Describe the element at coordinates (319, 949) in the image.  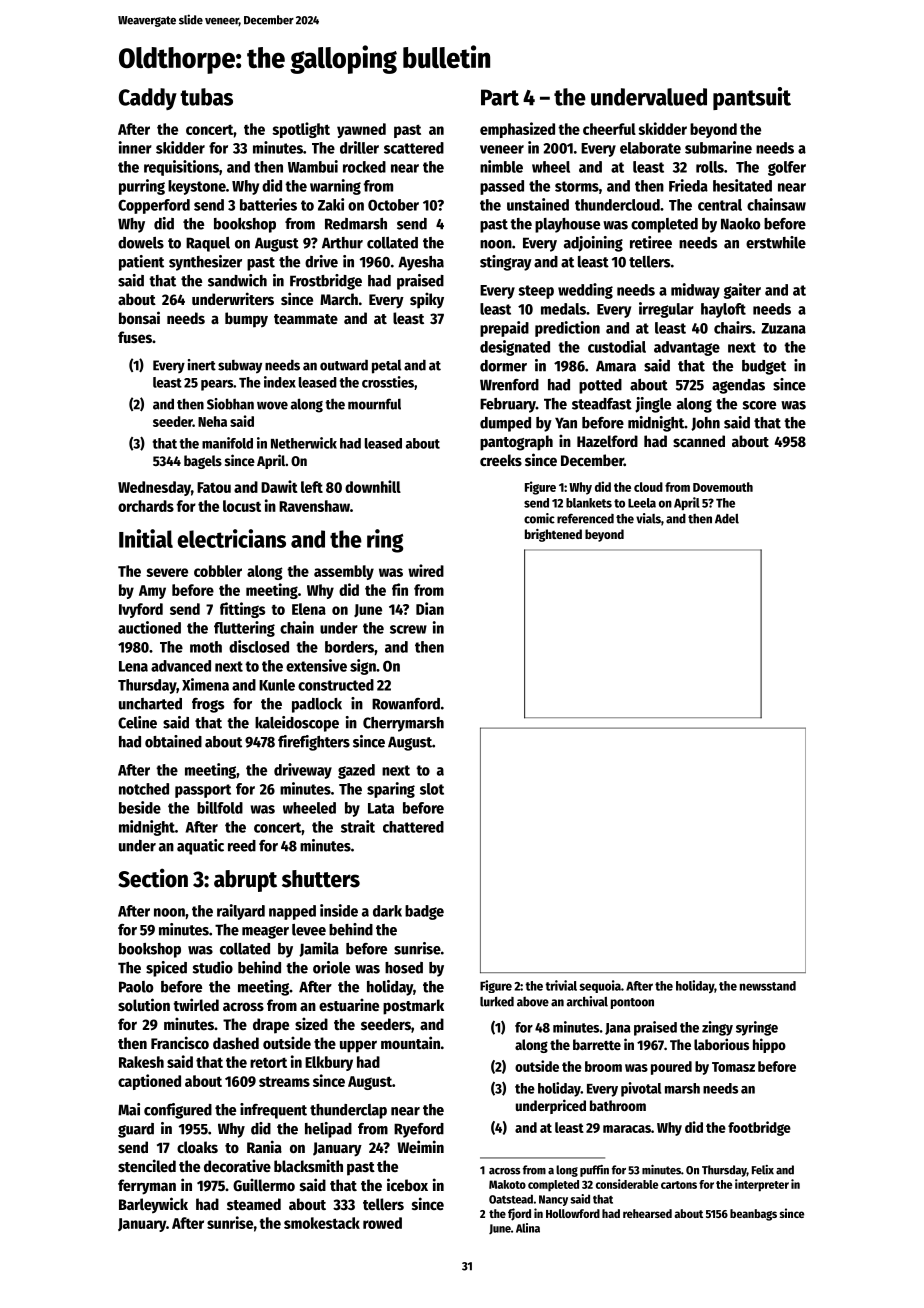
I see `Jamila` at that location.
